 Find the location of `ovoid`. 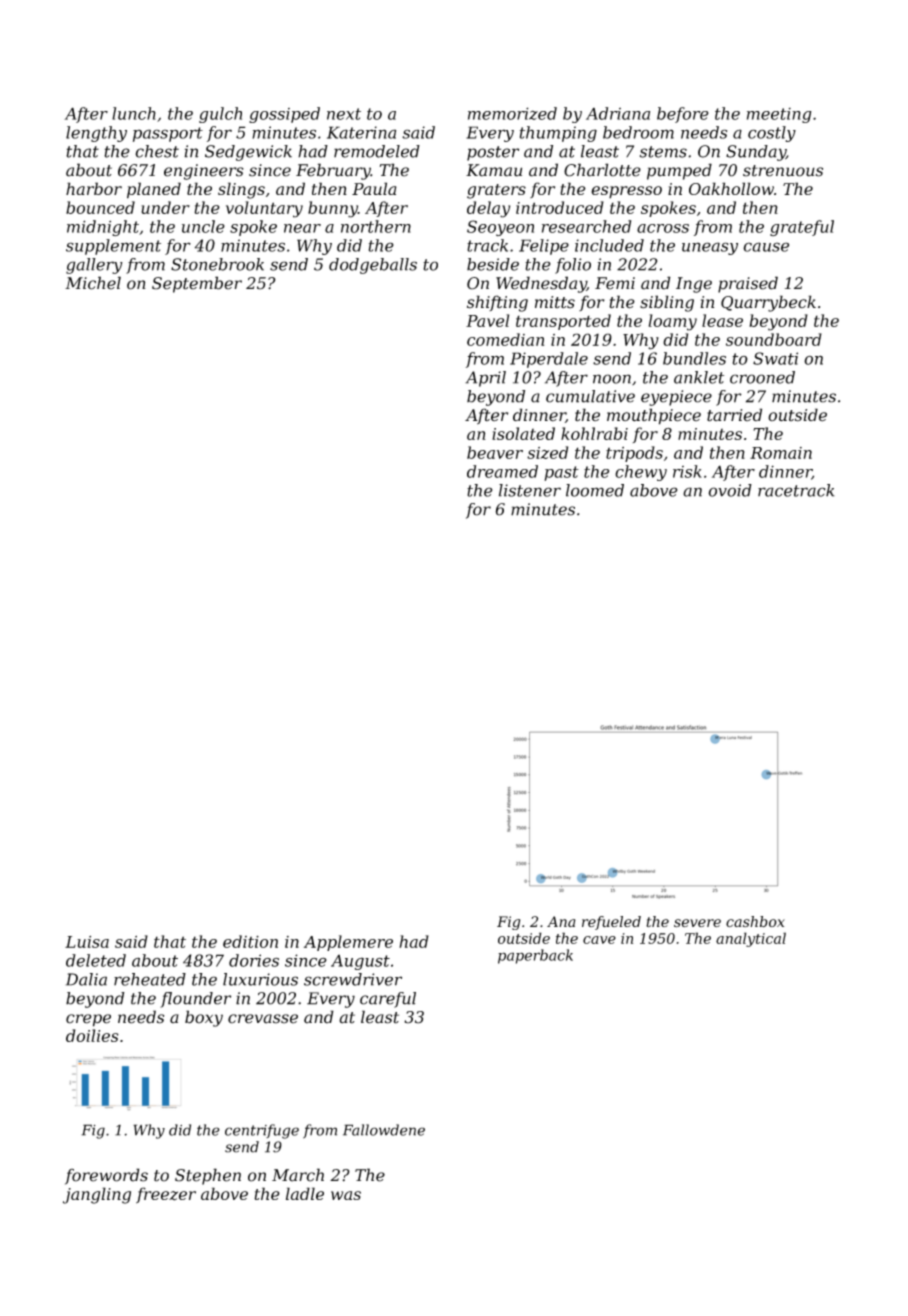

ovoid is located at coordinates (730, 490).
